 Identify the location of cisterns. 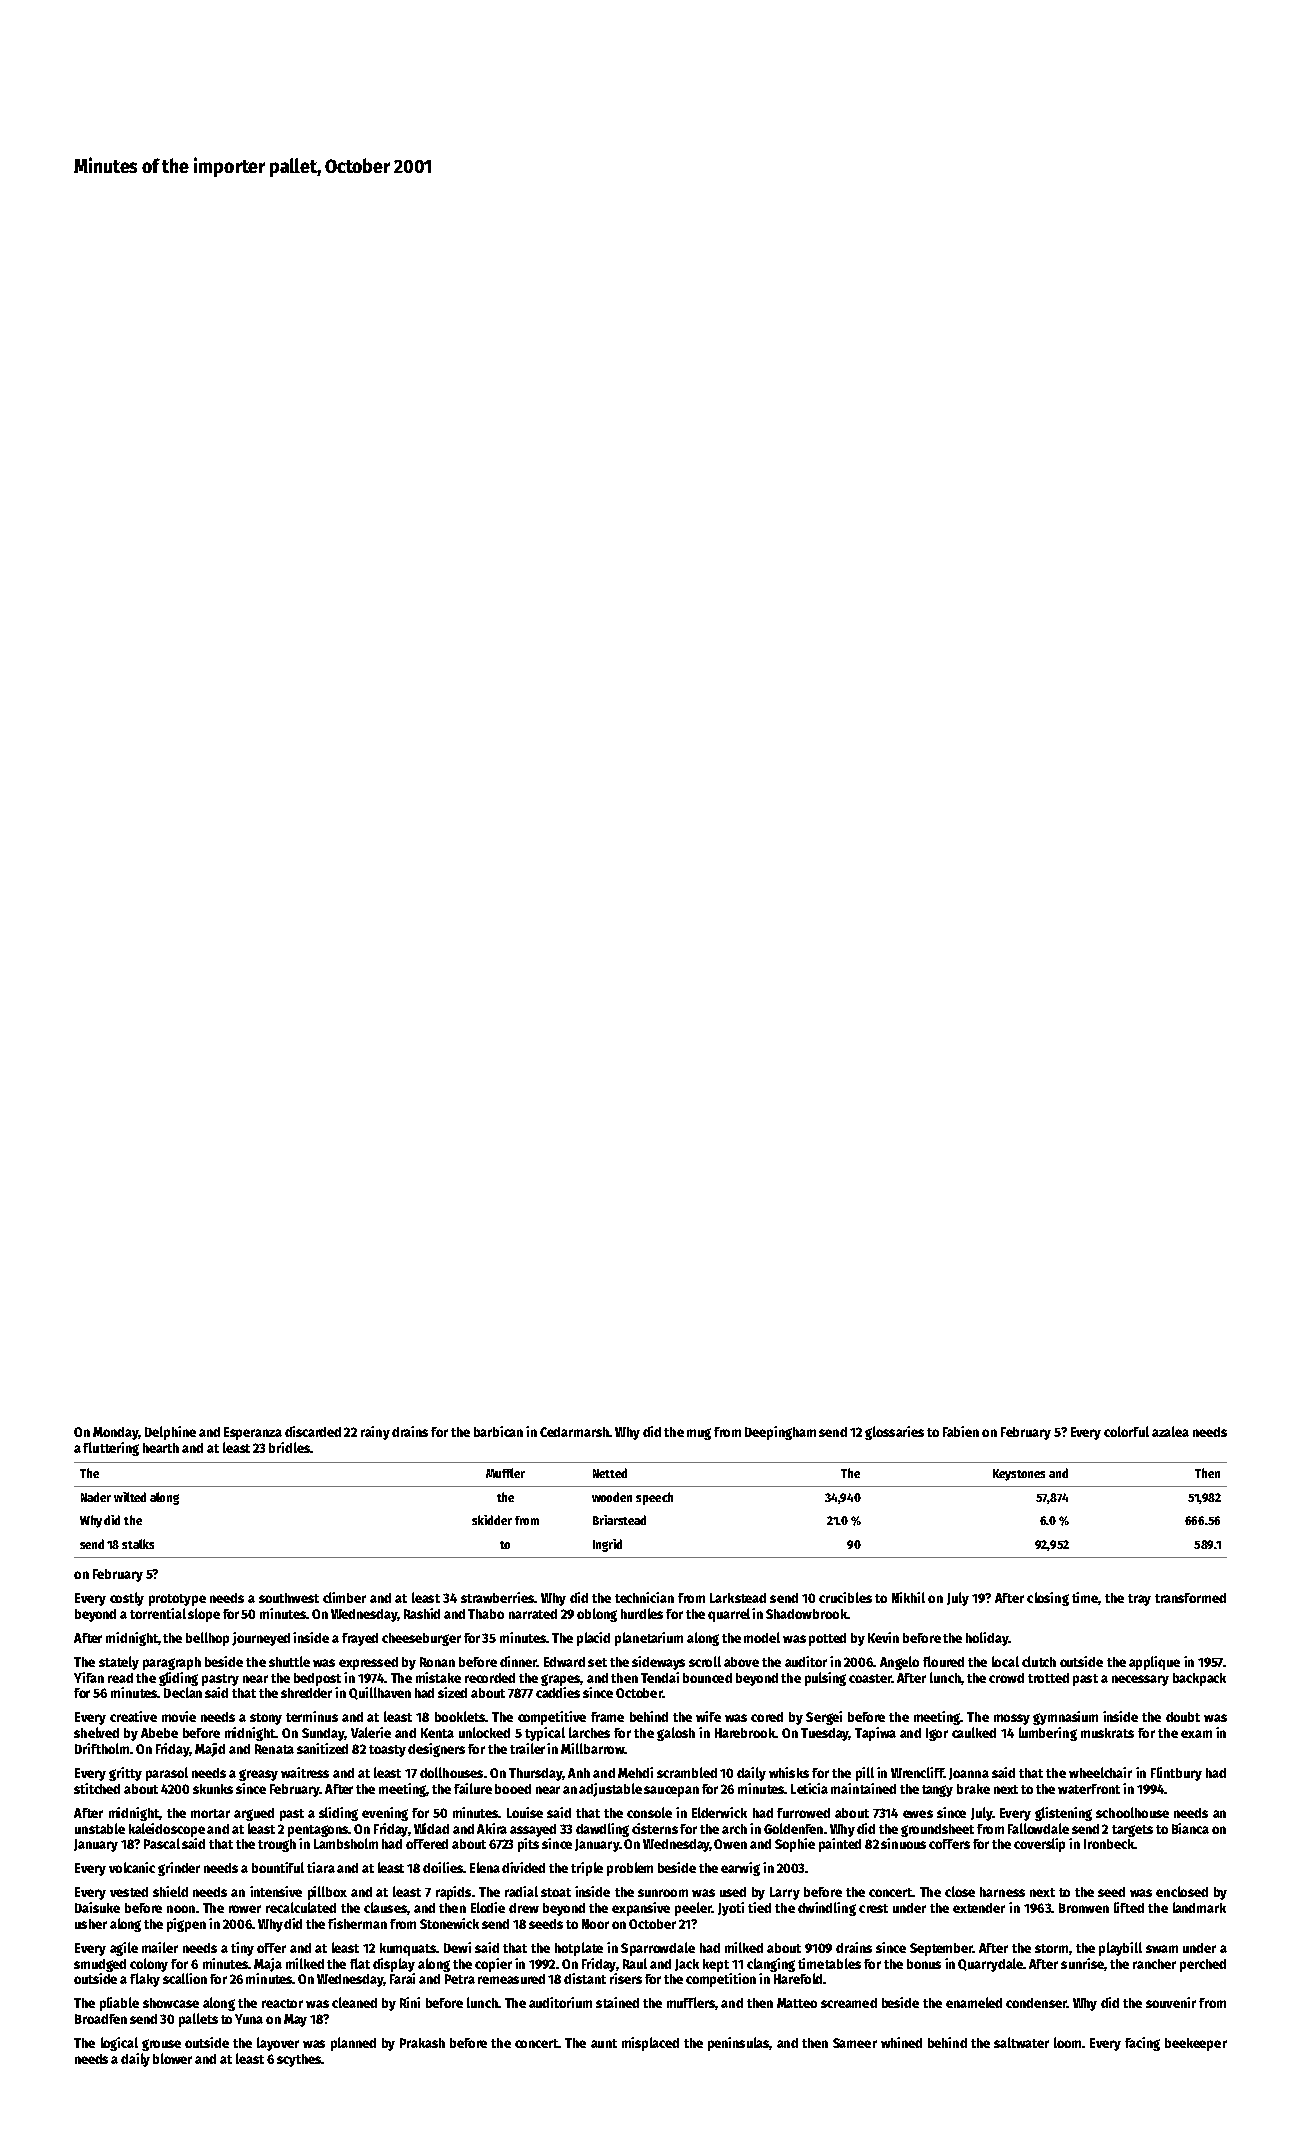
(655, 1828).
